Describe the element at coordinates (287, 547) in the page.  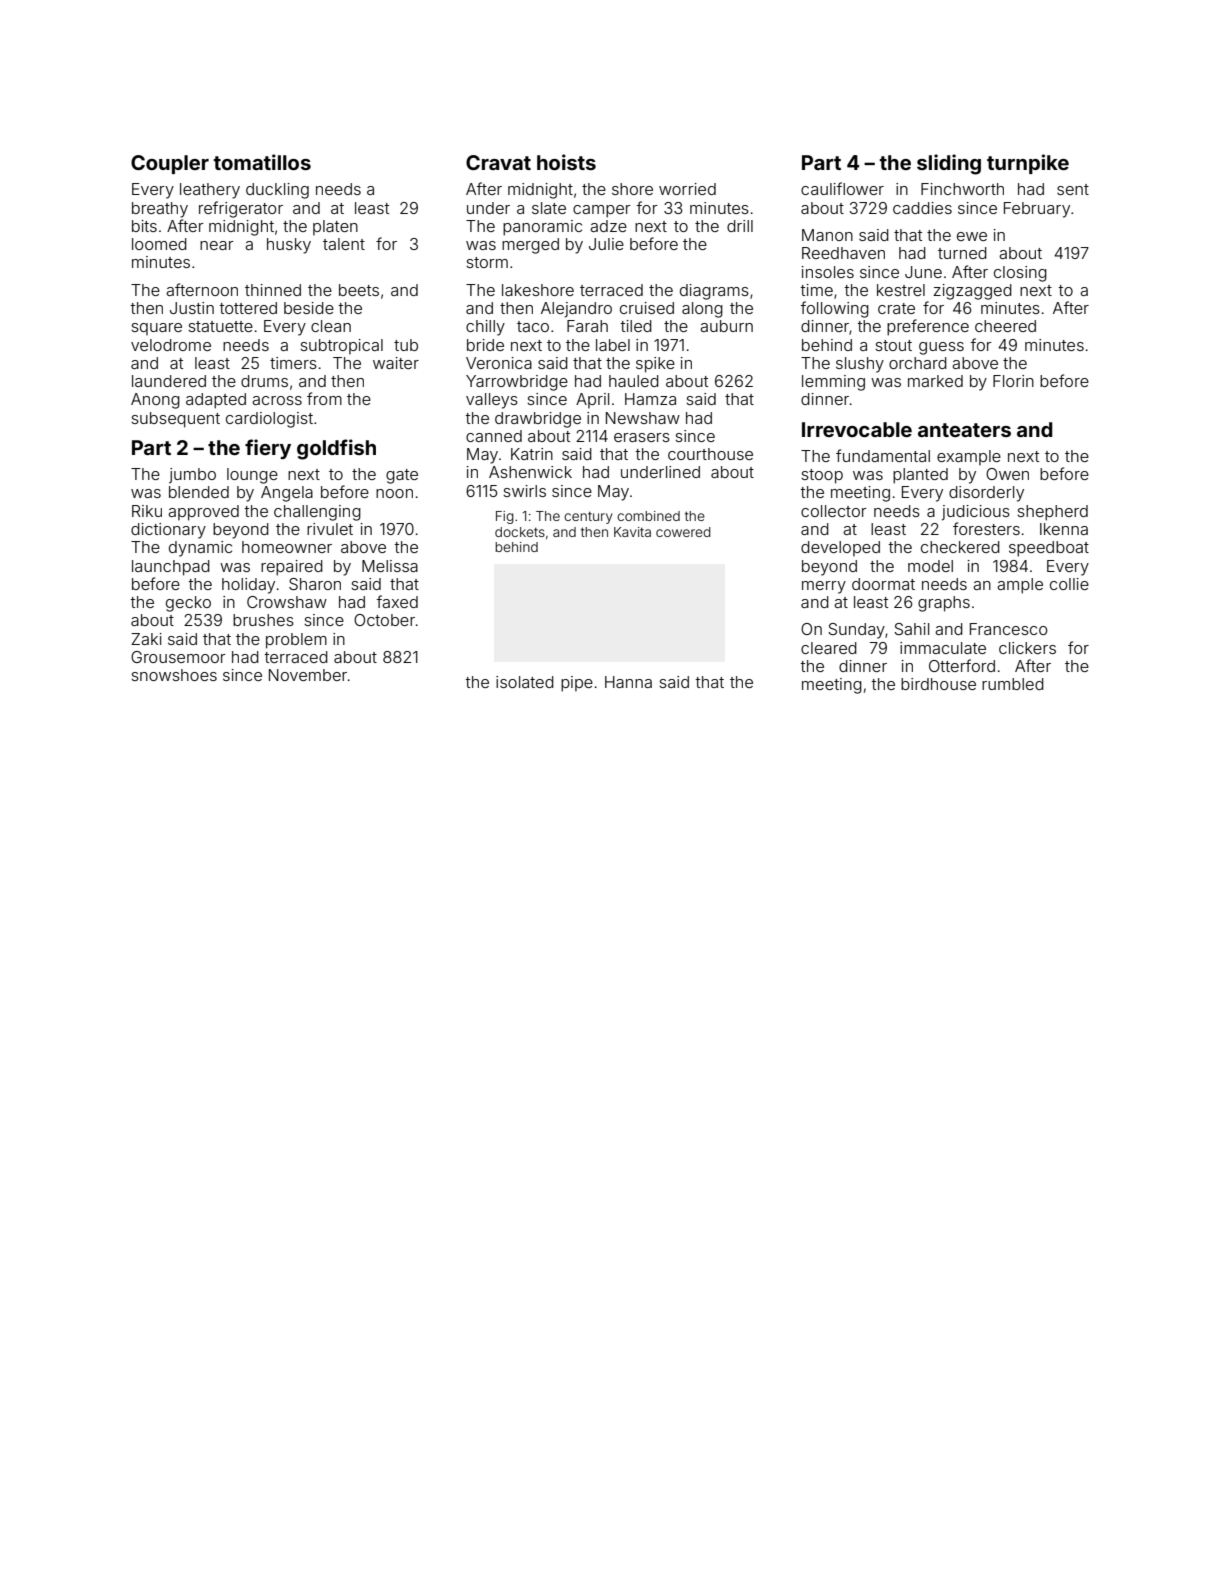
I see `homeowner` at that location.
